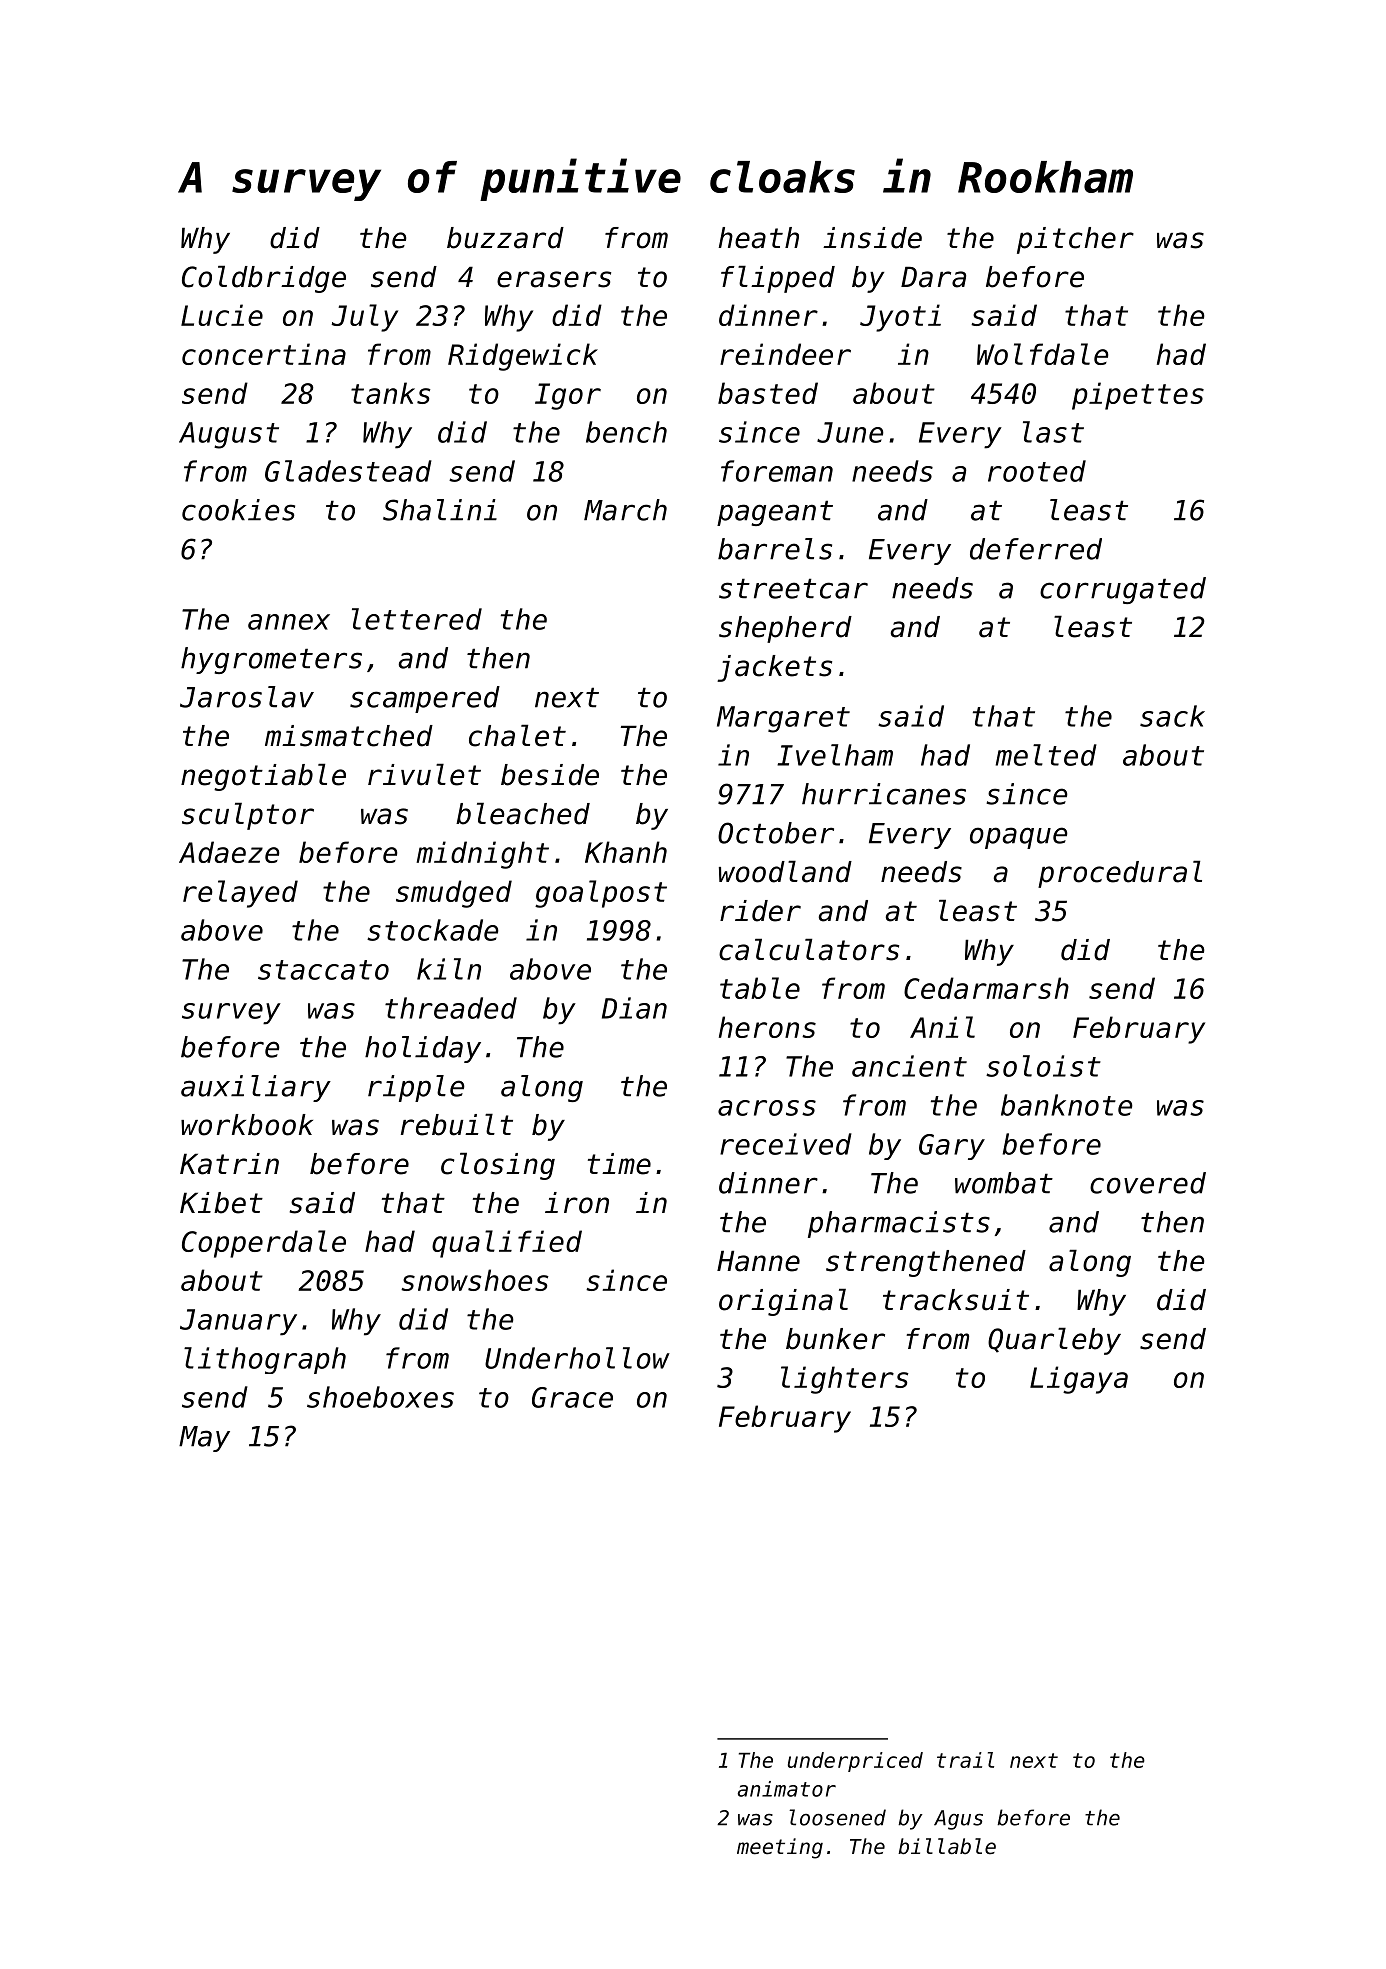  Describe the element at coordinates (793, 588) in the screenshot. I see `streetcar` at that location.
